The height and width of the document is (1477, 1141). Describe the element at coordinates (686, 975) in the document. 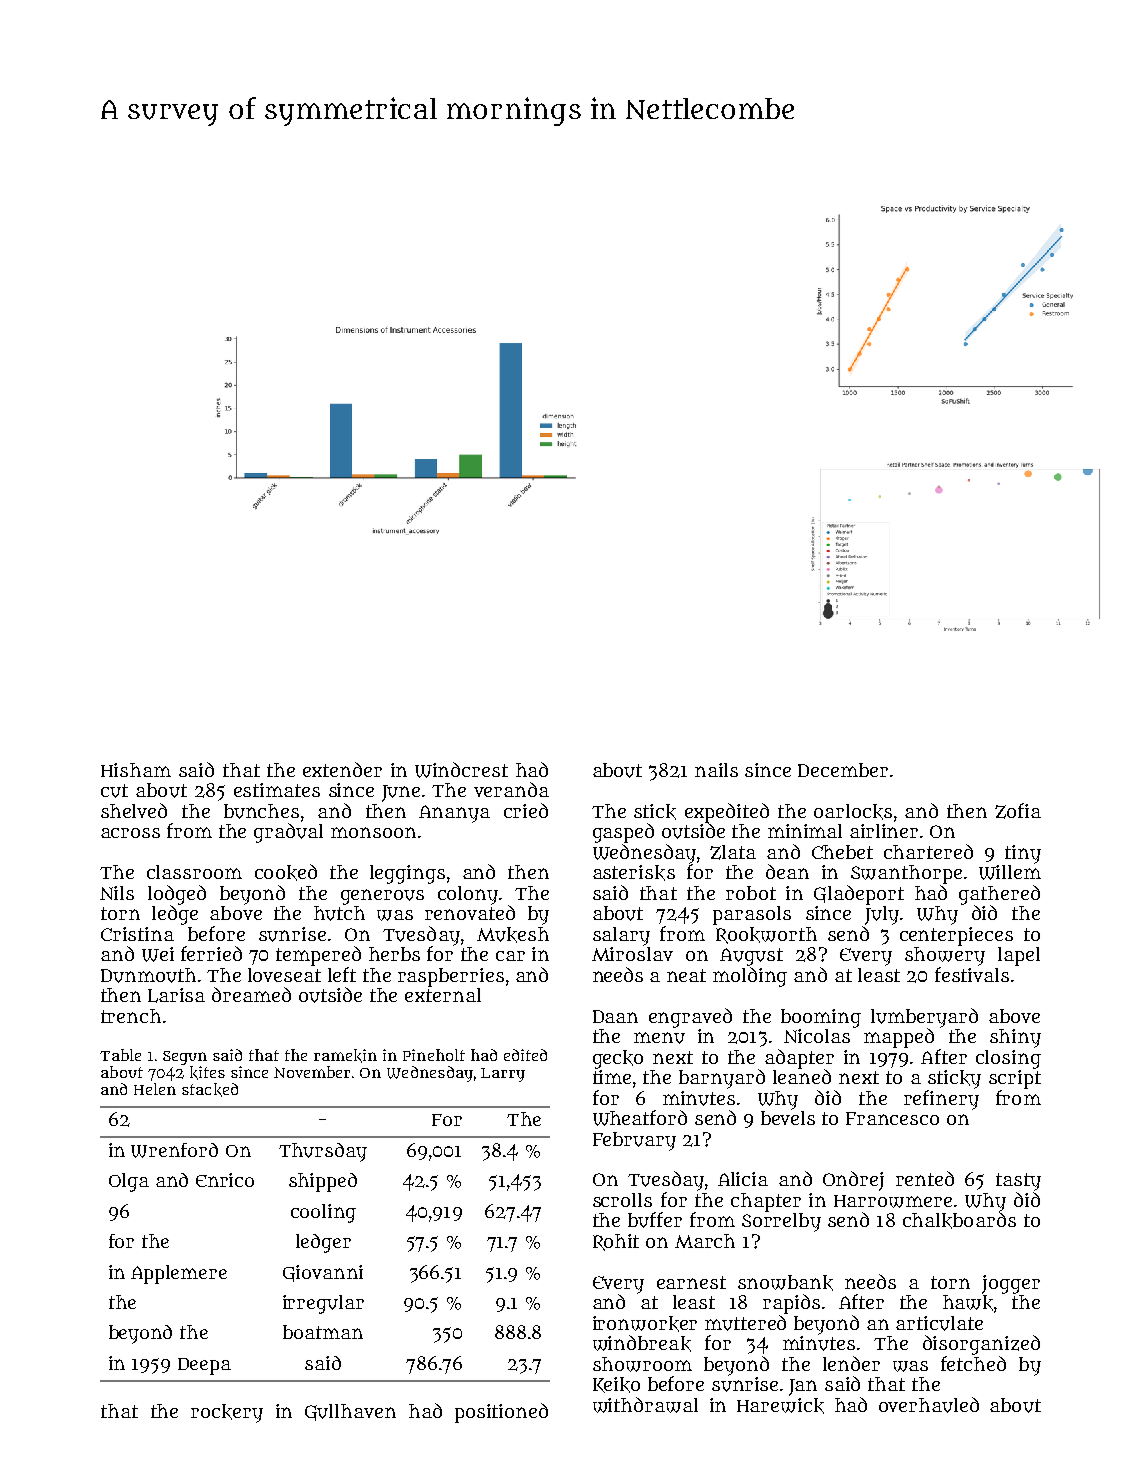

I see `neat` at that location.
